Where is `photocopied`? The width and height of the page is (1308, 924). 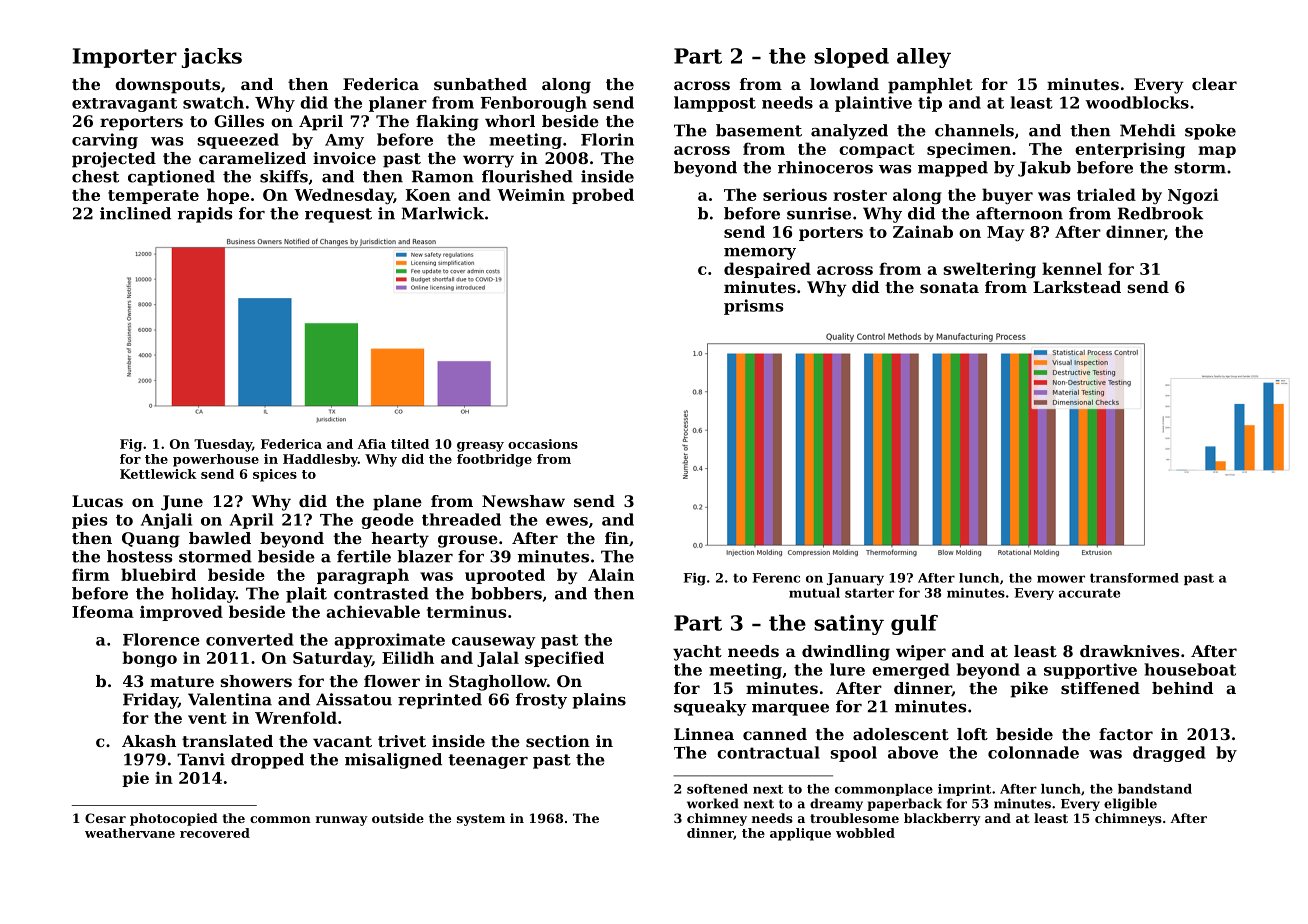
photocopied is located at coordinates (174, 819).
